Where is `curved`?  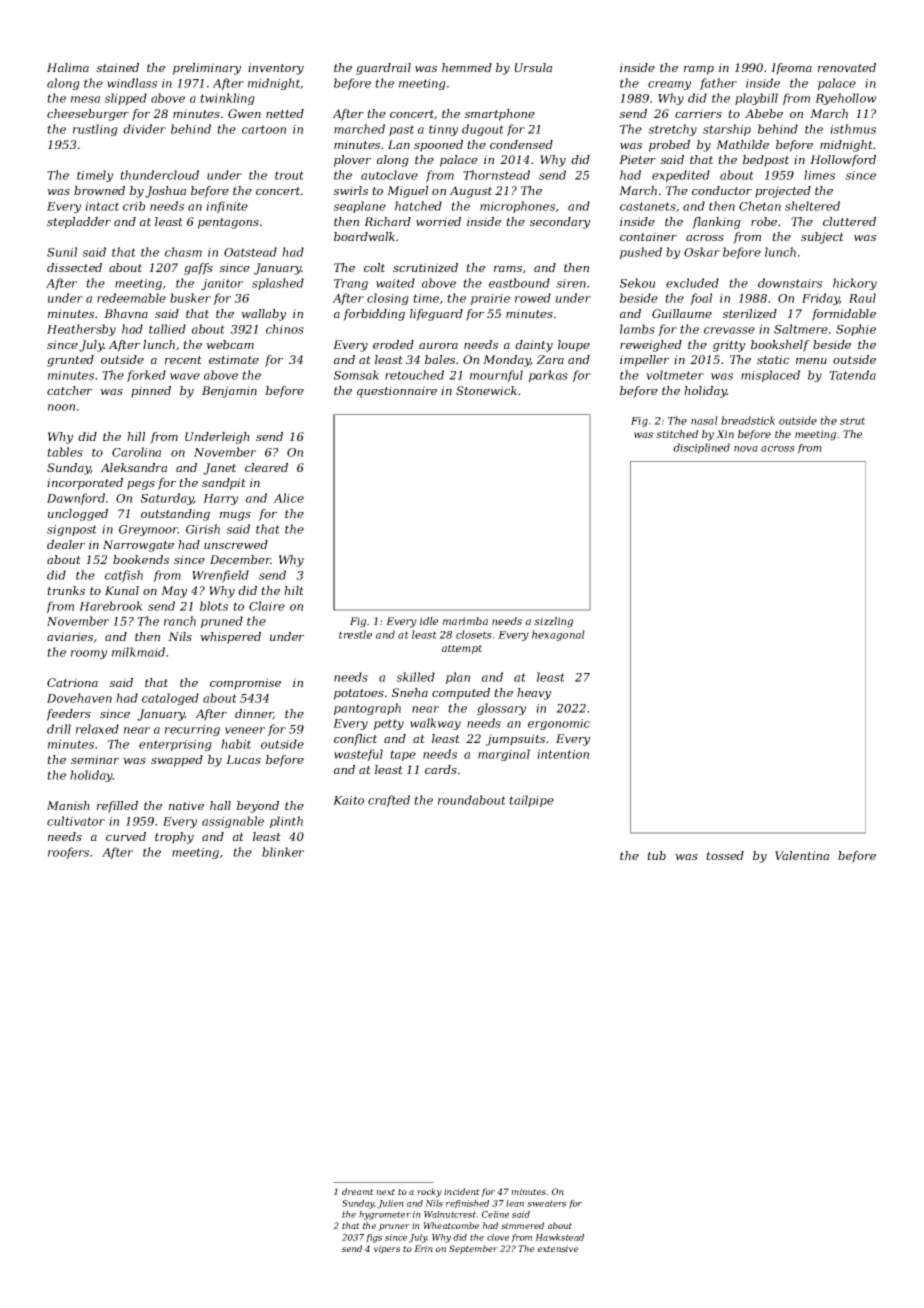 curved is located at coordinates (126, 836).
